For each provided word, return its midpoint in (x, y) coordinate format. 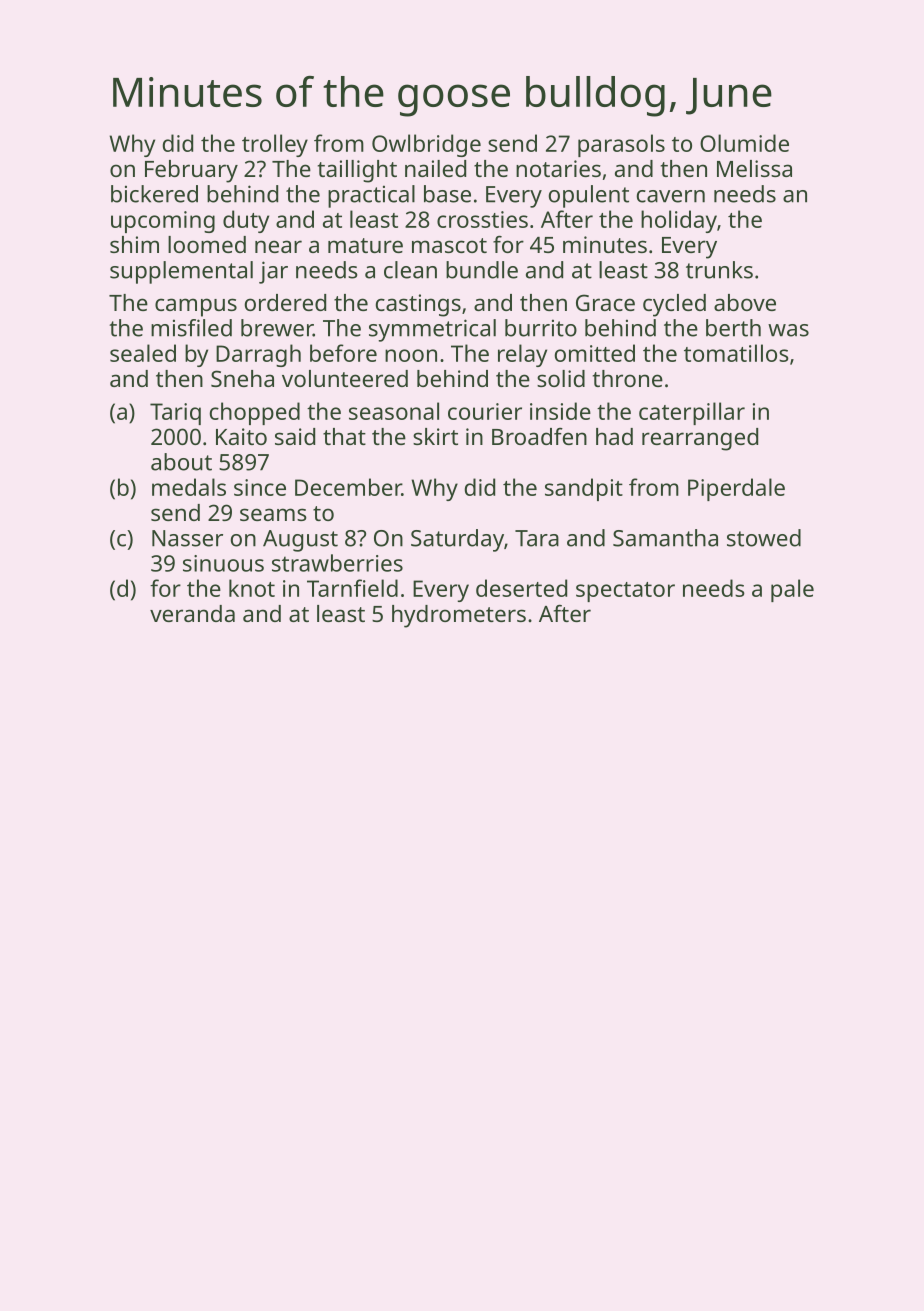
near (278, 246)
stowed (764, 538)
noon (411, 355)
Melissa (754, 168)
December (348, 487)
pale (792, 590)
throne (628, 378)
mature (365, 245)
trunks (719, 270)
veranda (192, 613)
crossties (482, 219)
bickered (154, 194)
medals (189, 487)
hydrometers (459, 616)
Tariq (175, 414)
